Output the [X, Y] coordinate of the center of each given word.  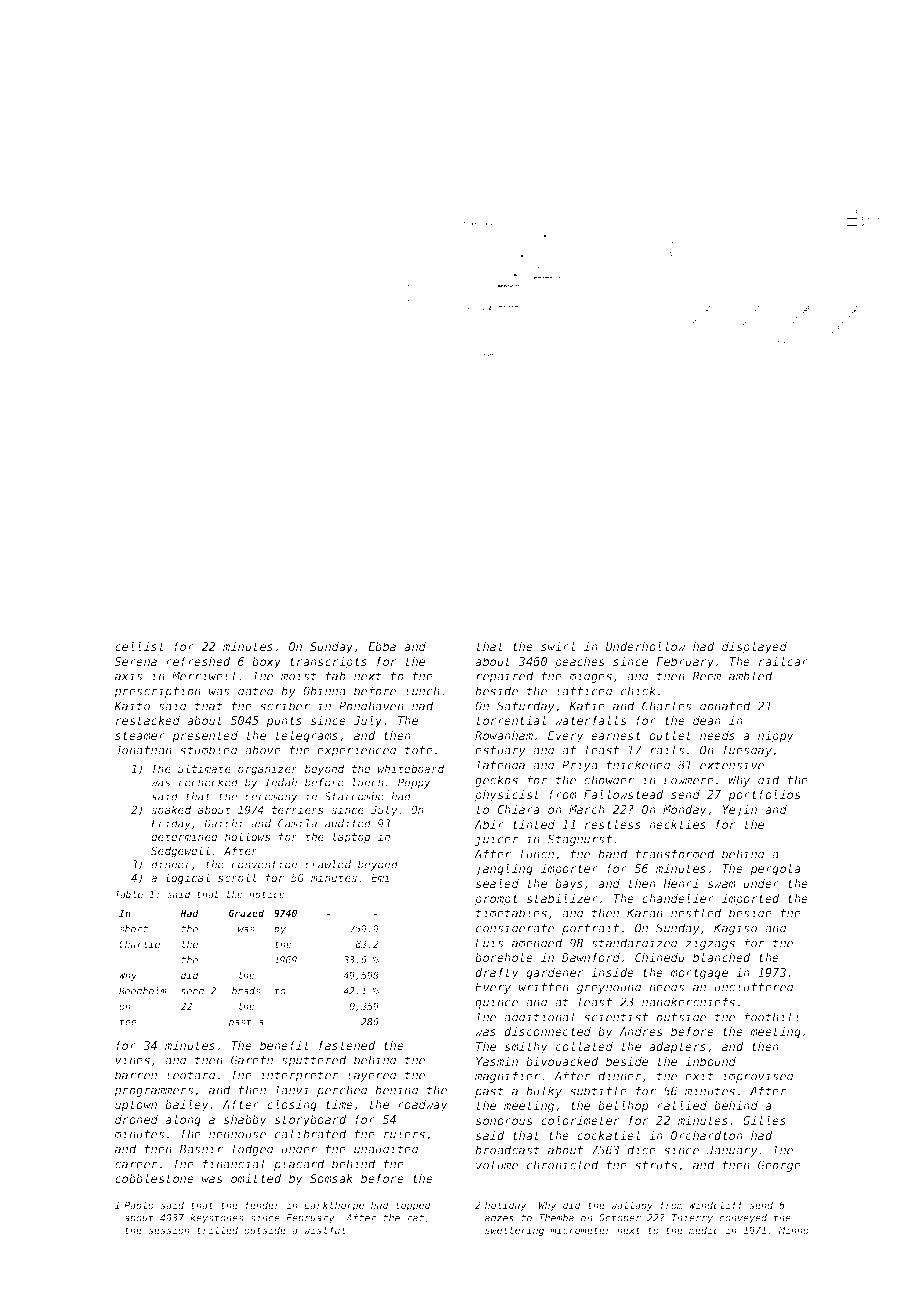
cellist [140, 646]
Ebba [382, 646]
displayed [754, 648]
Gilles [764, 1120]
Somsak [331, 1178]
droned [136, 1119]
